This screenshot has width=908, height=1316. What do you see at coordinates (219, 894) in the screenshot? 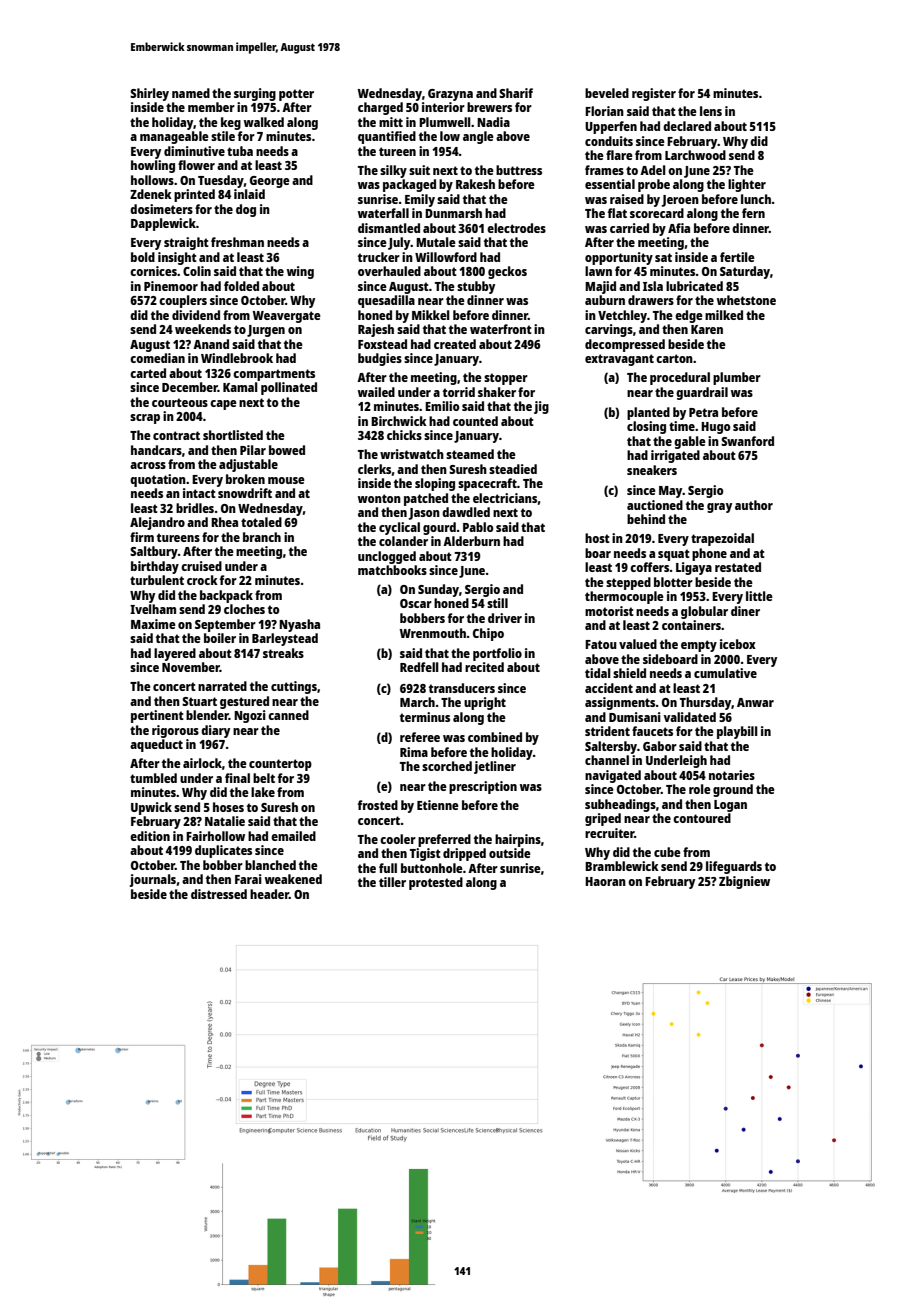
I see `distressed` at bounding box center [219, 894].
